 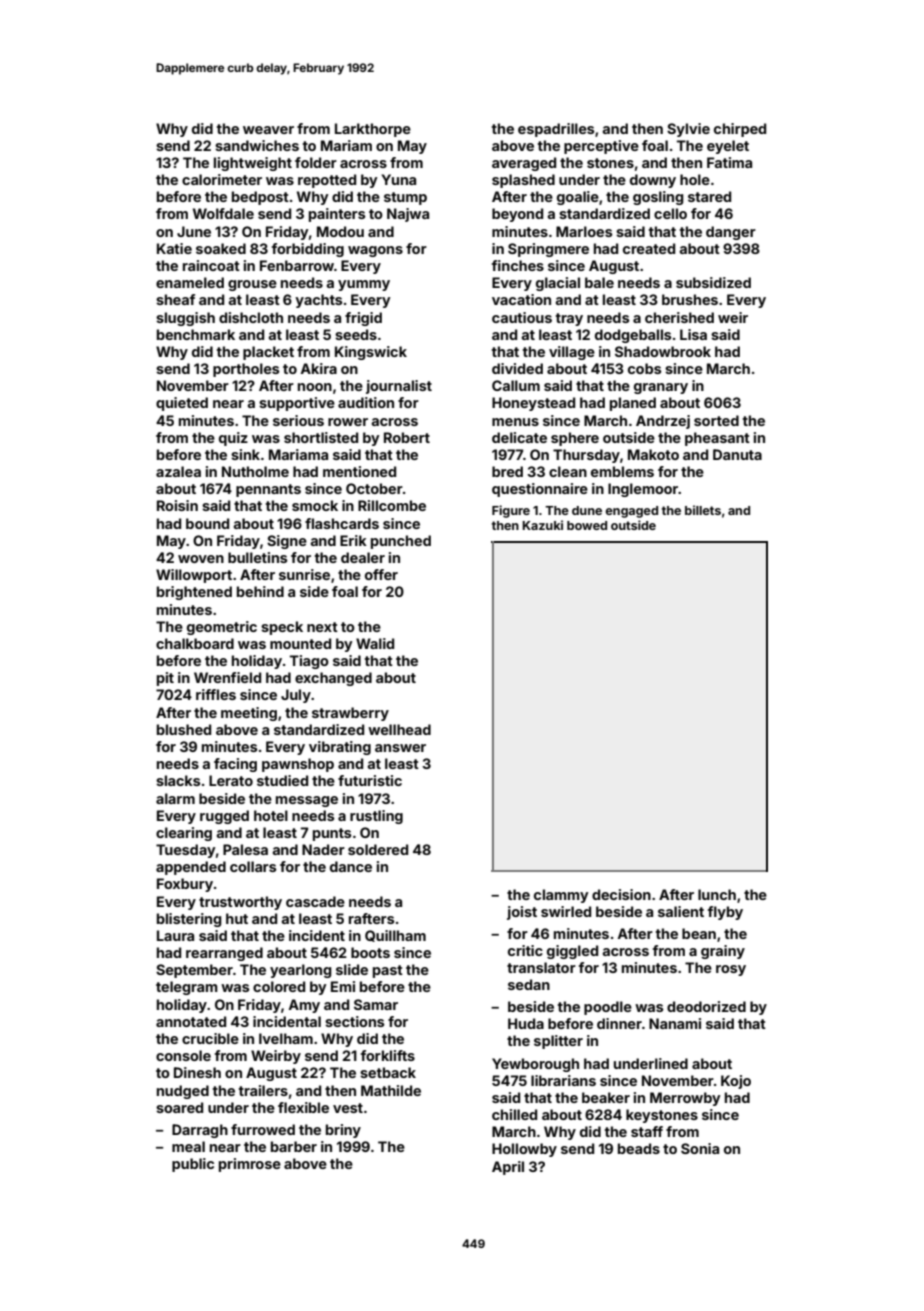 What do you see at coordinates (200, 1131) in the screenshot?
I see `Darragh` at bounding box center [200, 1131].
